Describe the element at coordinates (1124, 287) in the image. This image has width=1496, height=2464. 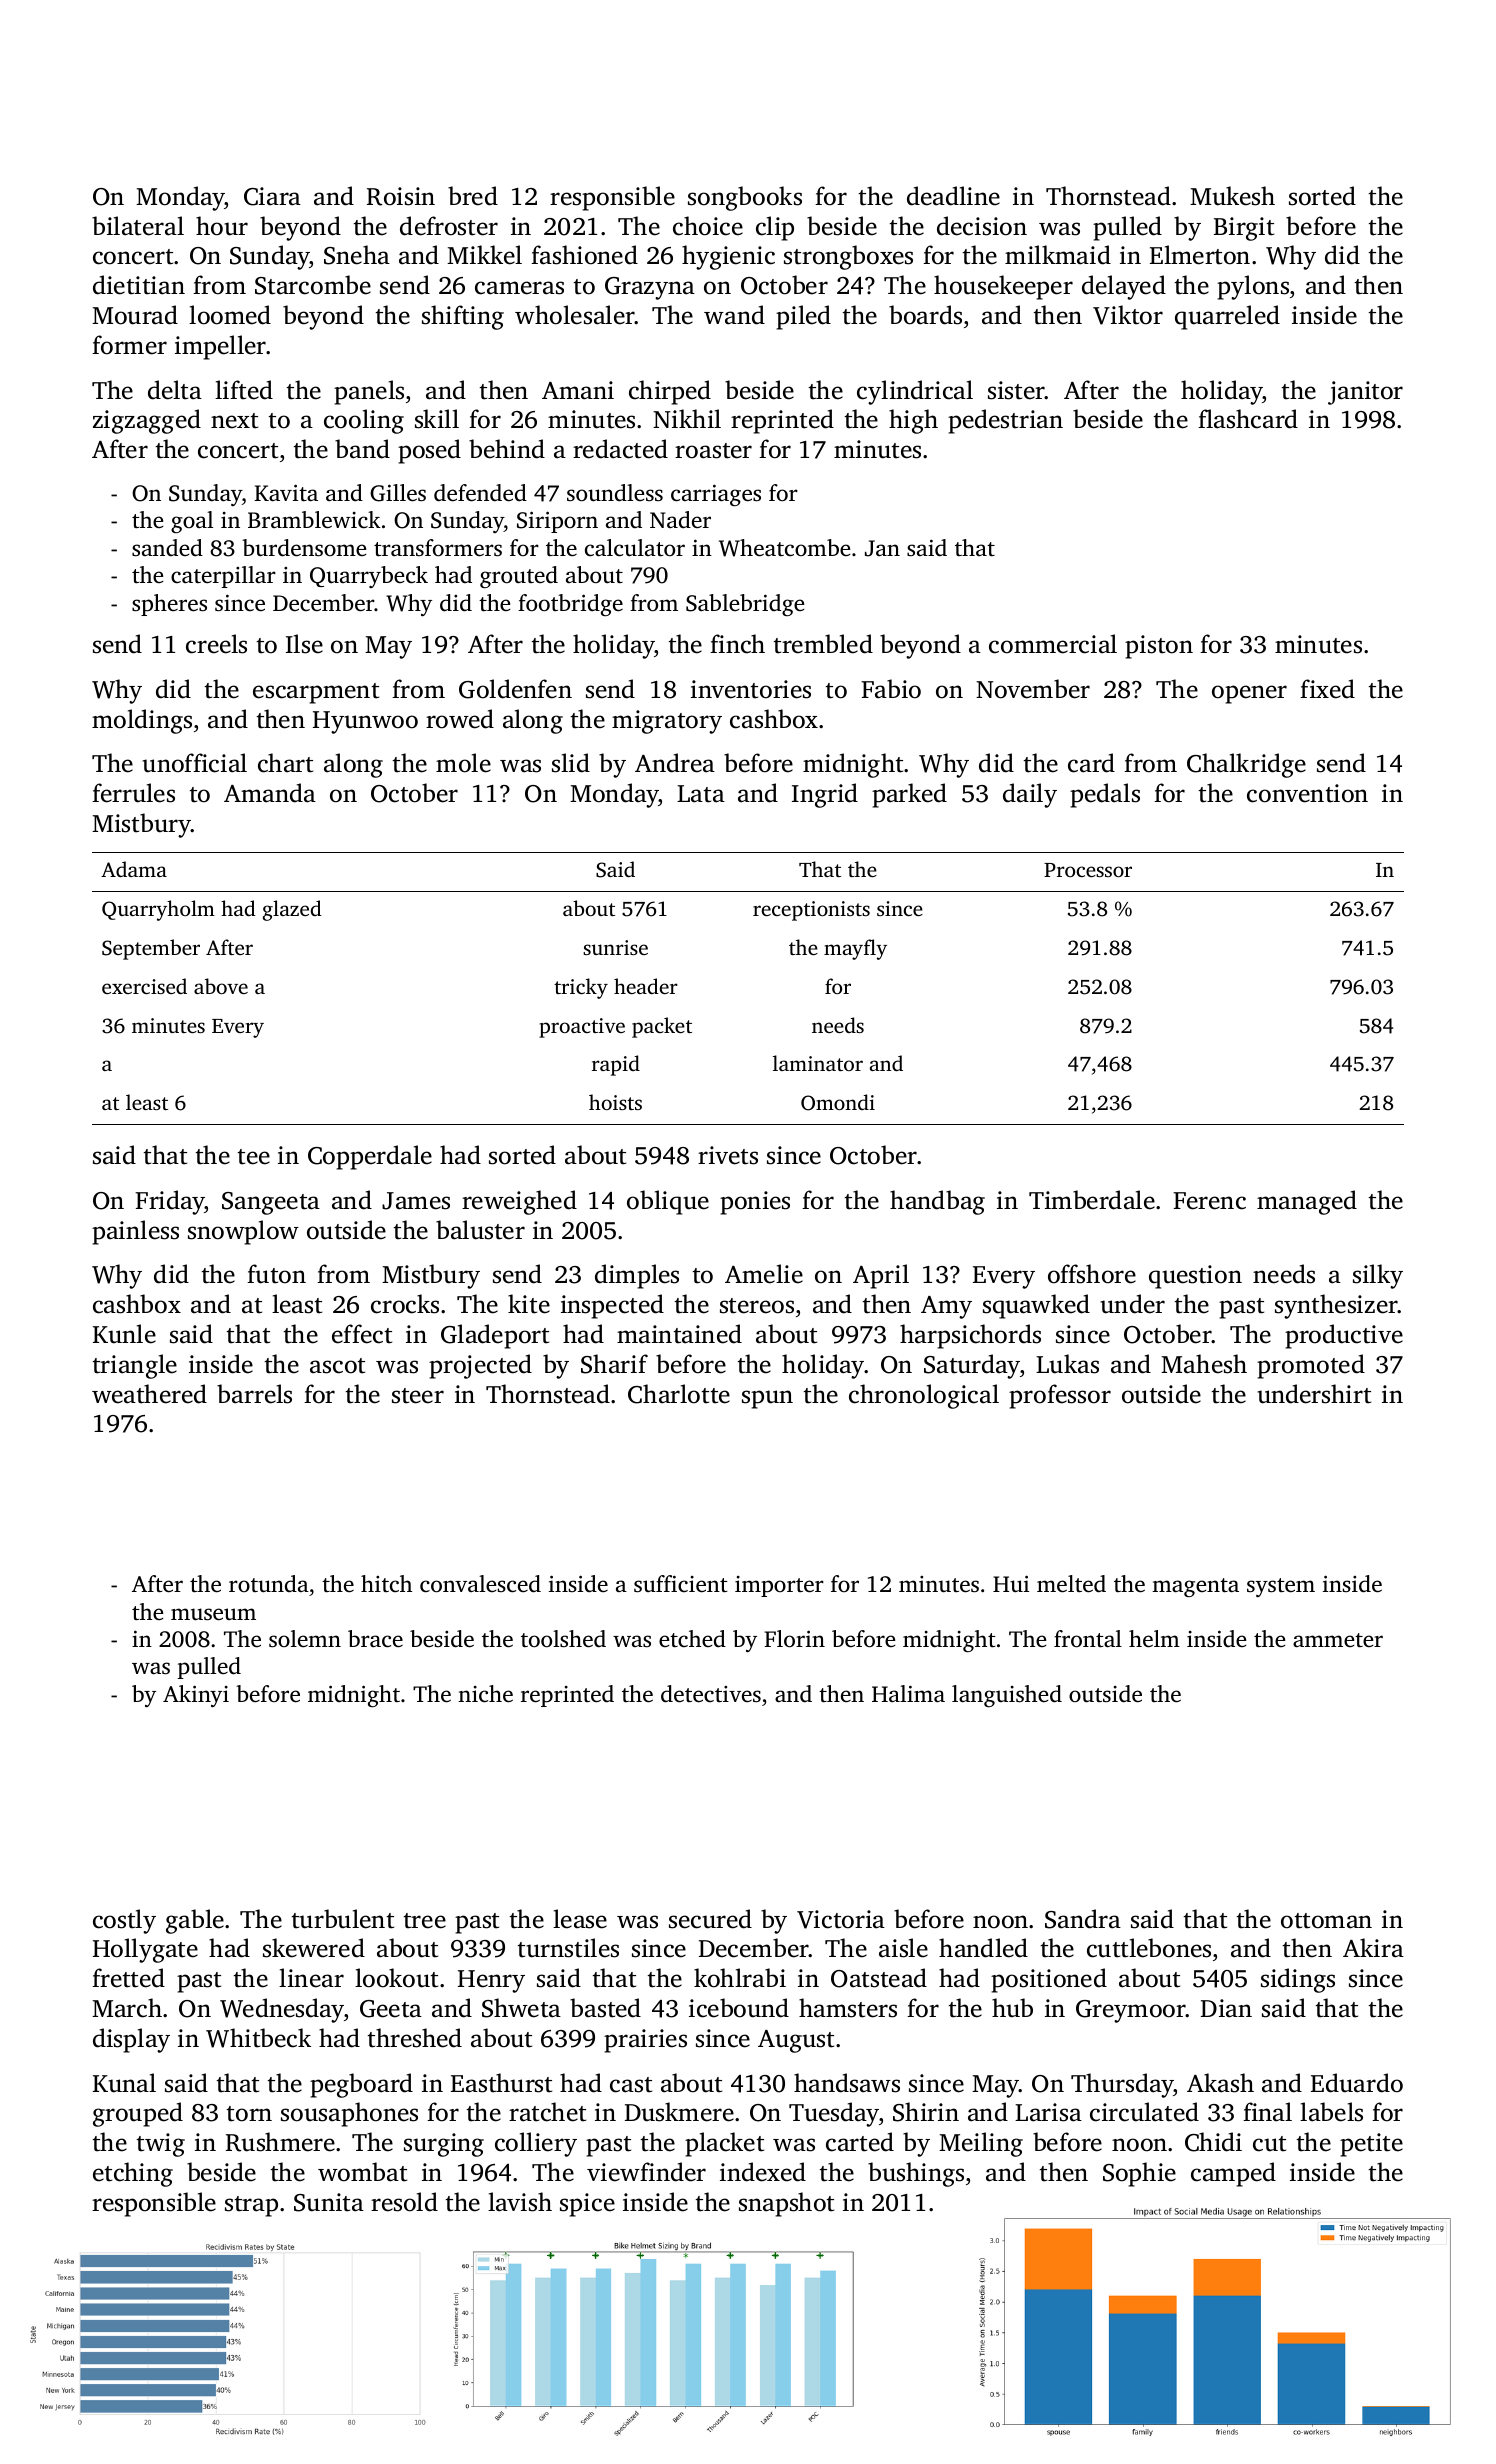
I see `delayed` at that location.
